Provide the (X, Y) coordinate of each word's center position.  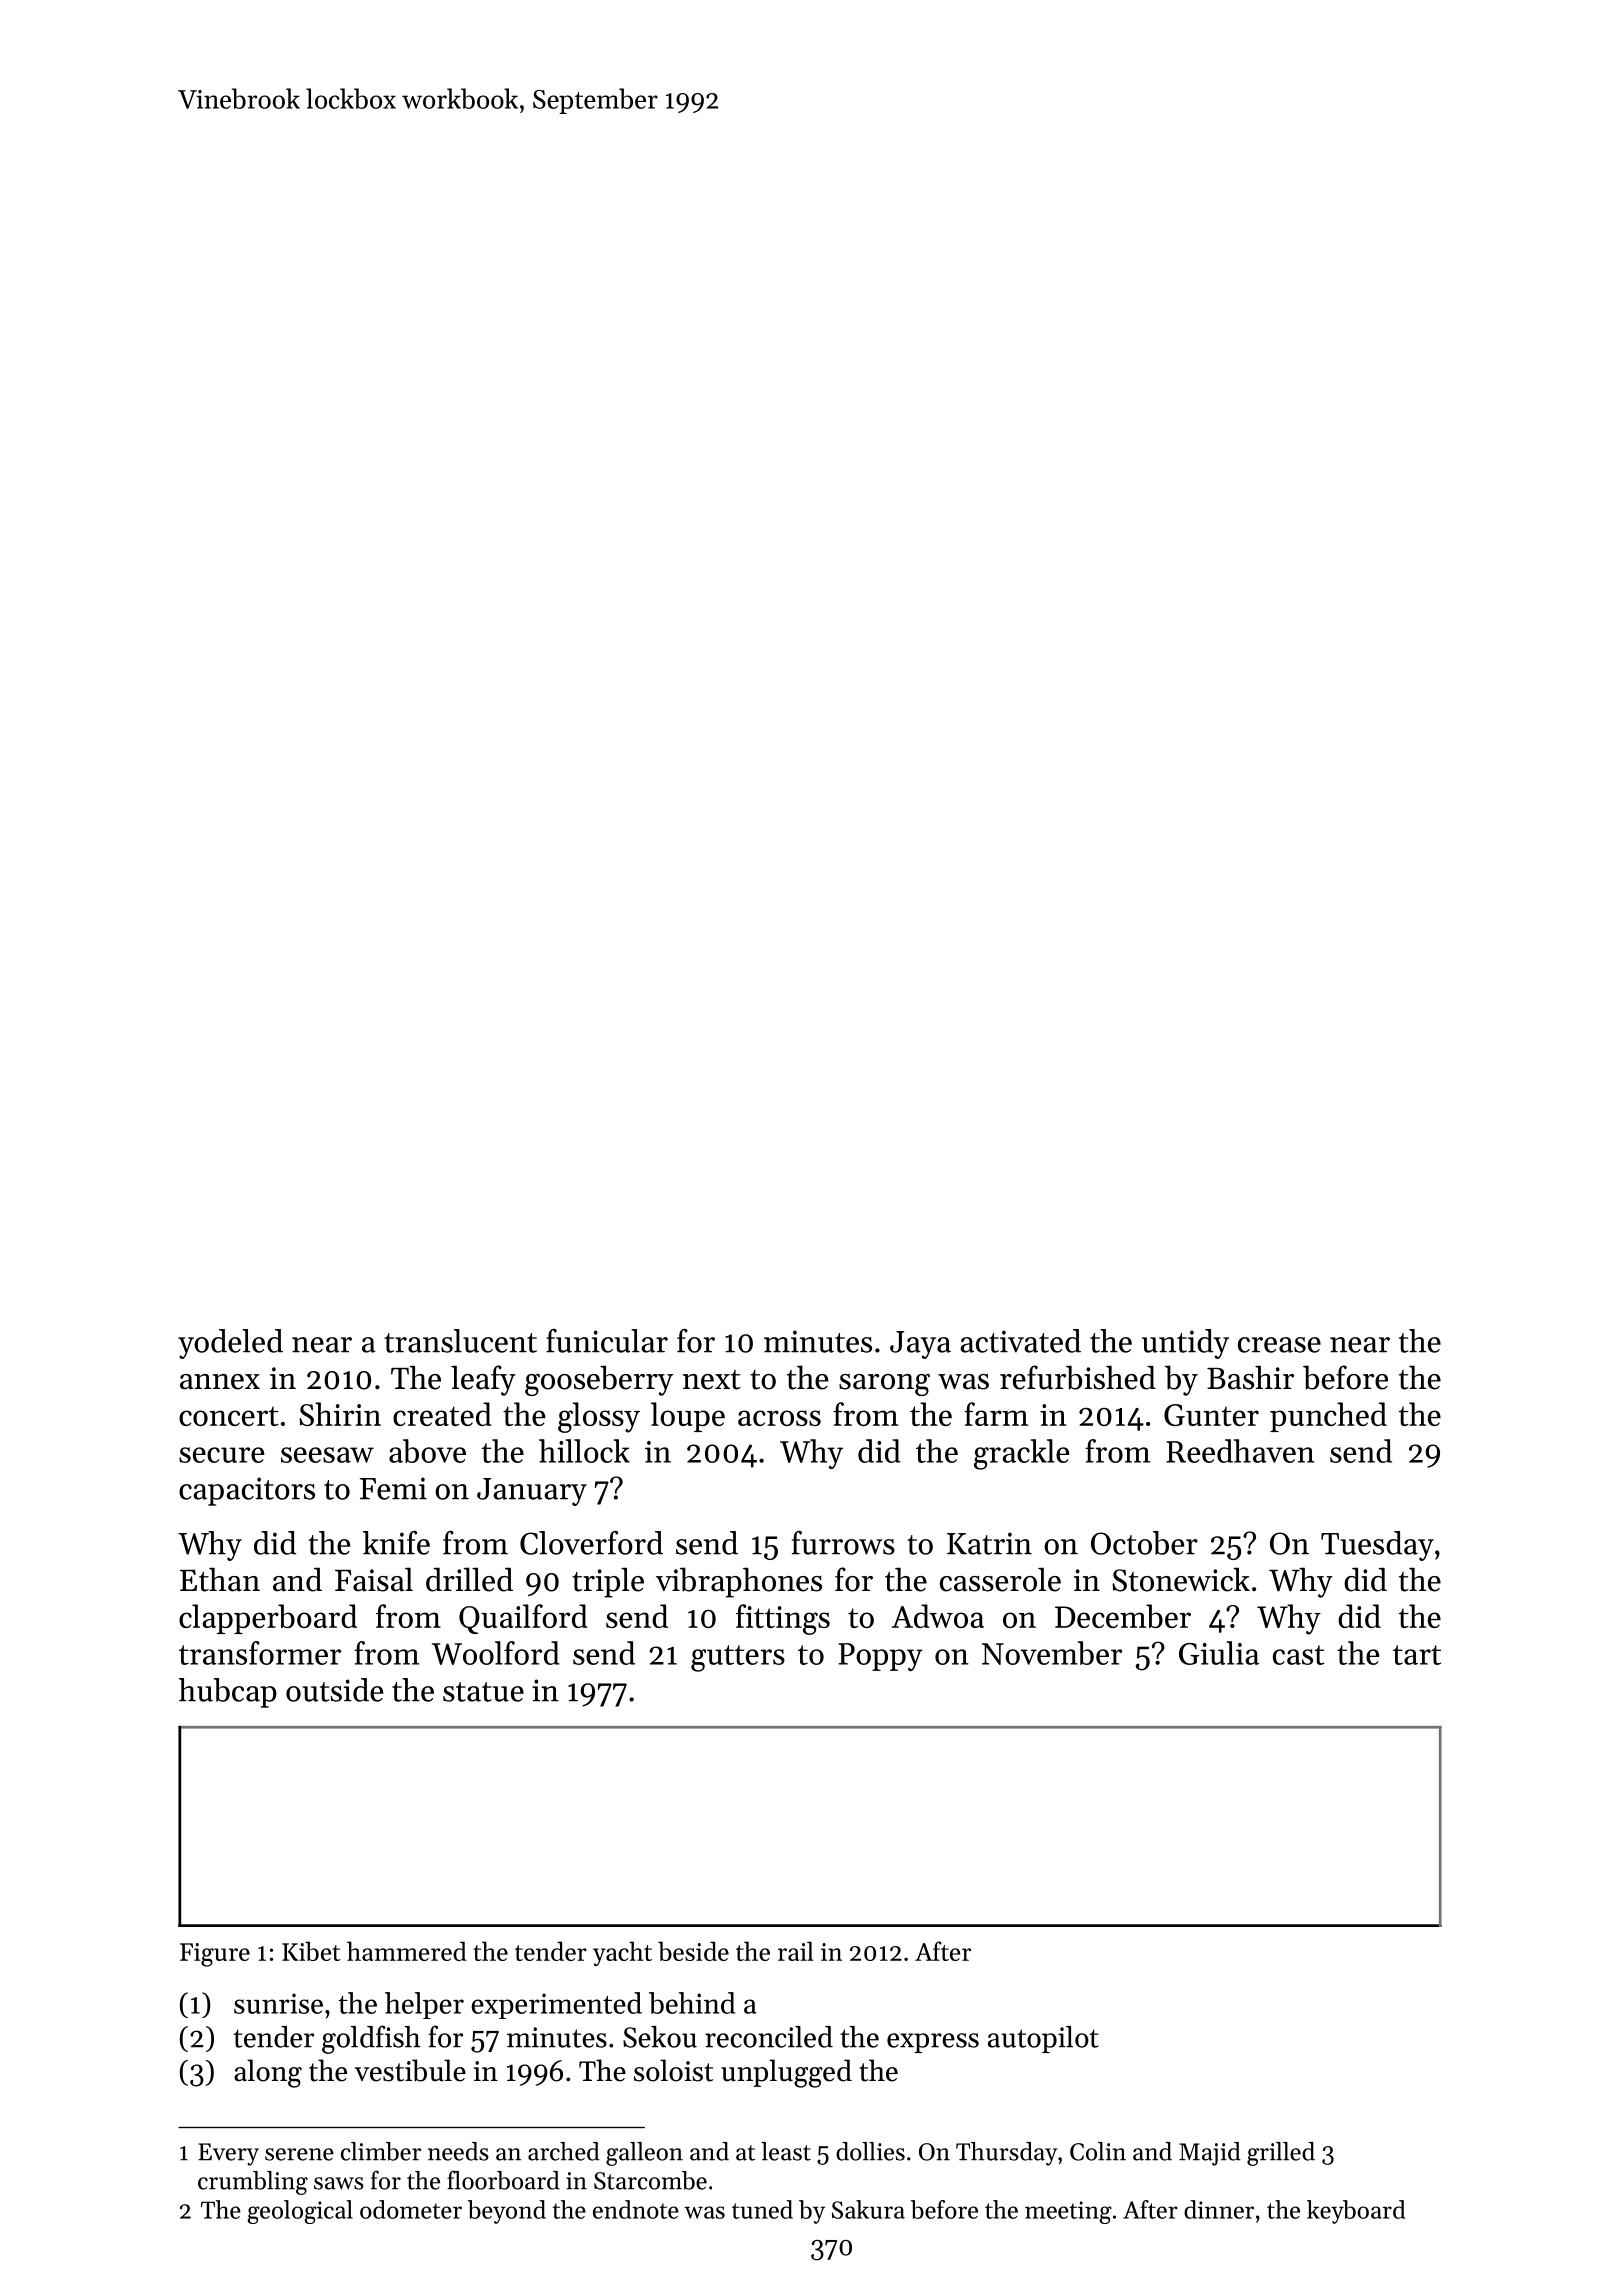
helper (424, 2005)
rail (796, 1951)
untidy (1185, 1344)
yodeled (230, 1344)
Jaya (920, 1345)
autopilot (1043, 2039)
